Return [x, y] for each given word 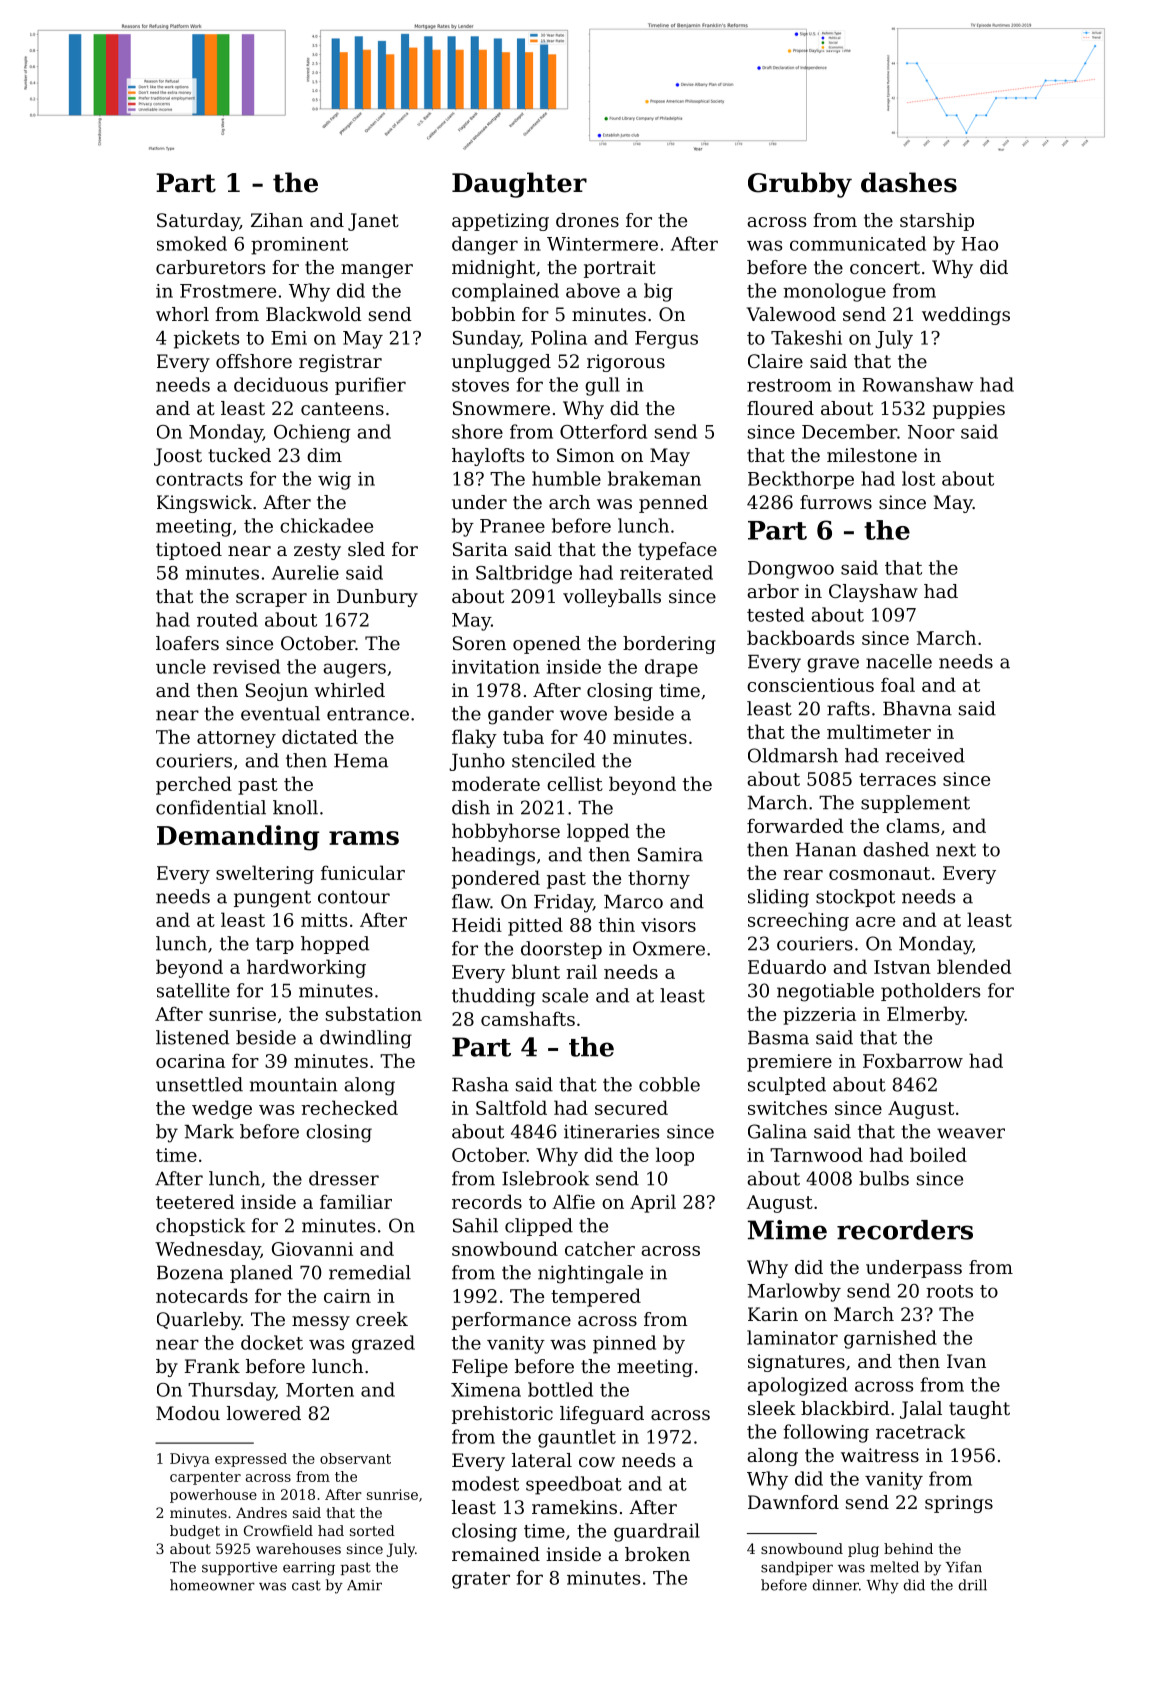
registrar [340, 363]
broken [657, 1554]
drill [972, 1585]
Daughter [519, 185]
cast [306, 1585]
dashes [909, 182]
